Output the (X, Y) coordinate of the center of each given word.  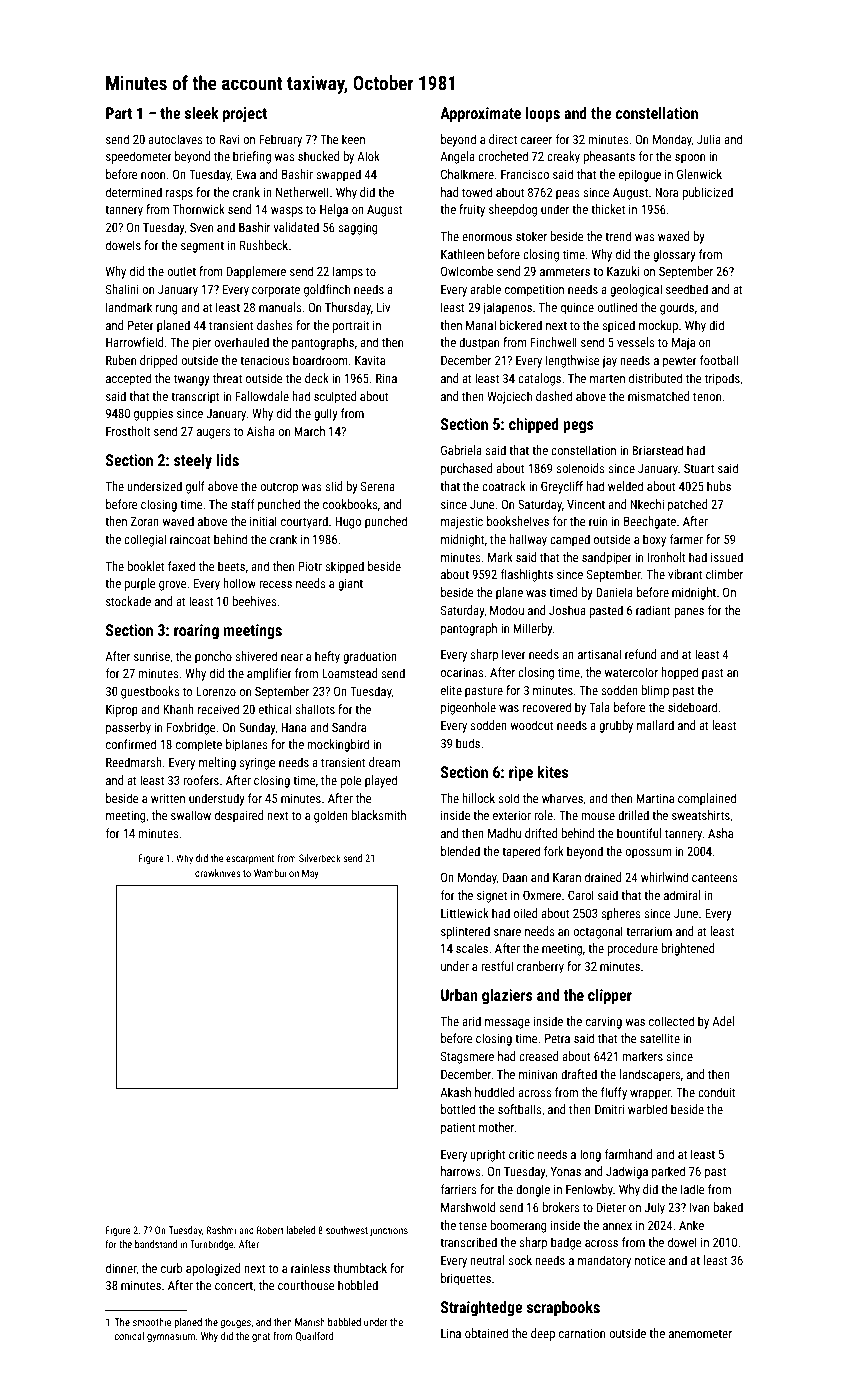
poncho (213, 657)
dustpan (479, 343)
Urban (459, 995)
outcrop (279, 488)
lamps (348, 272)
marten (607, 378)
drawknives (218, 873)
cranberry (540, 967)
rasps (179, 195)
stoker (531, 236)
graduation (370, 657)
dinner (121, 1269)
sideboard (692, 707)
